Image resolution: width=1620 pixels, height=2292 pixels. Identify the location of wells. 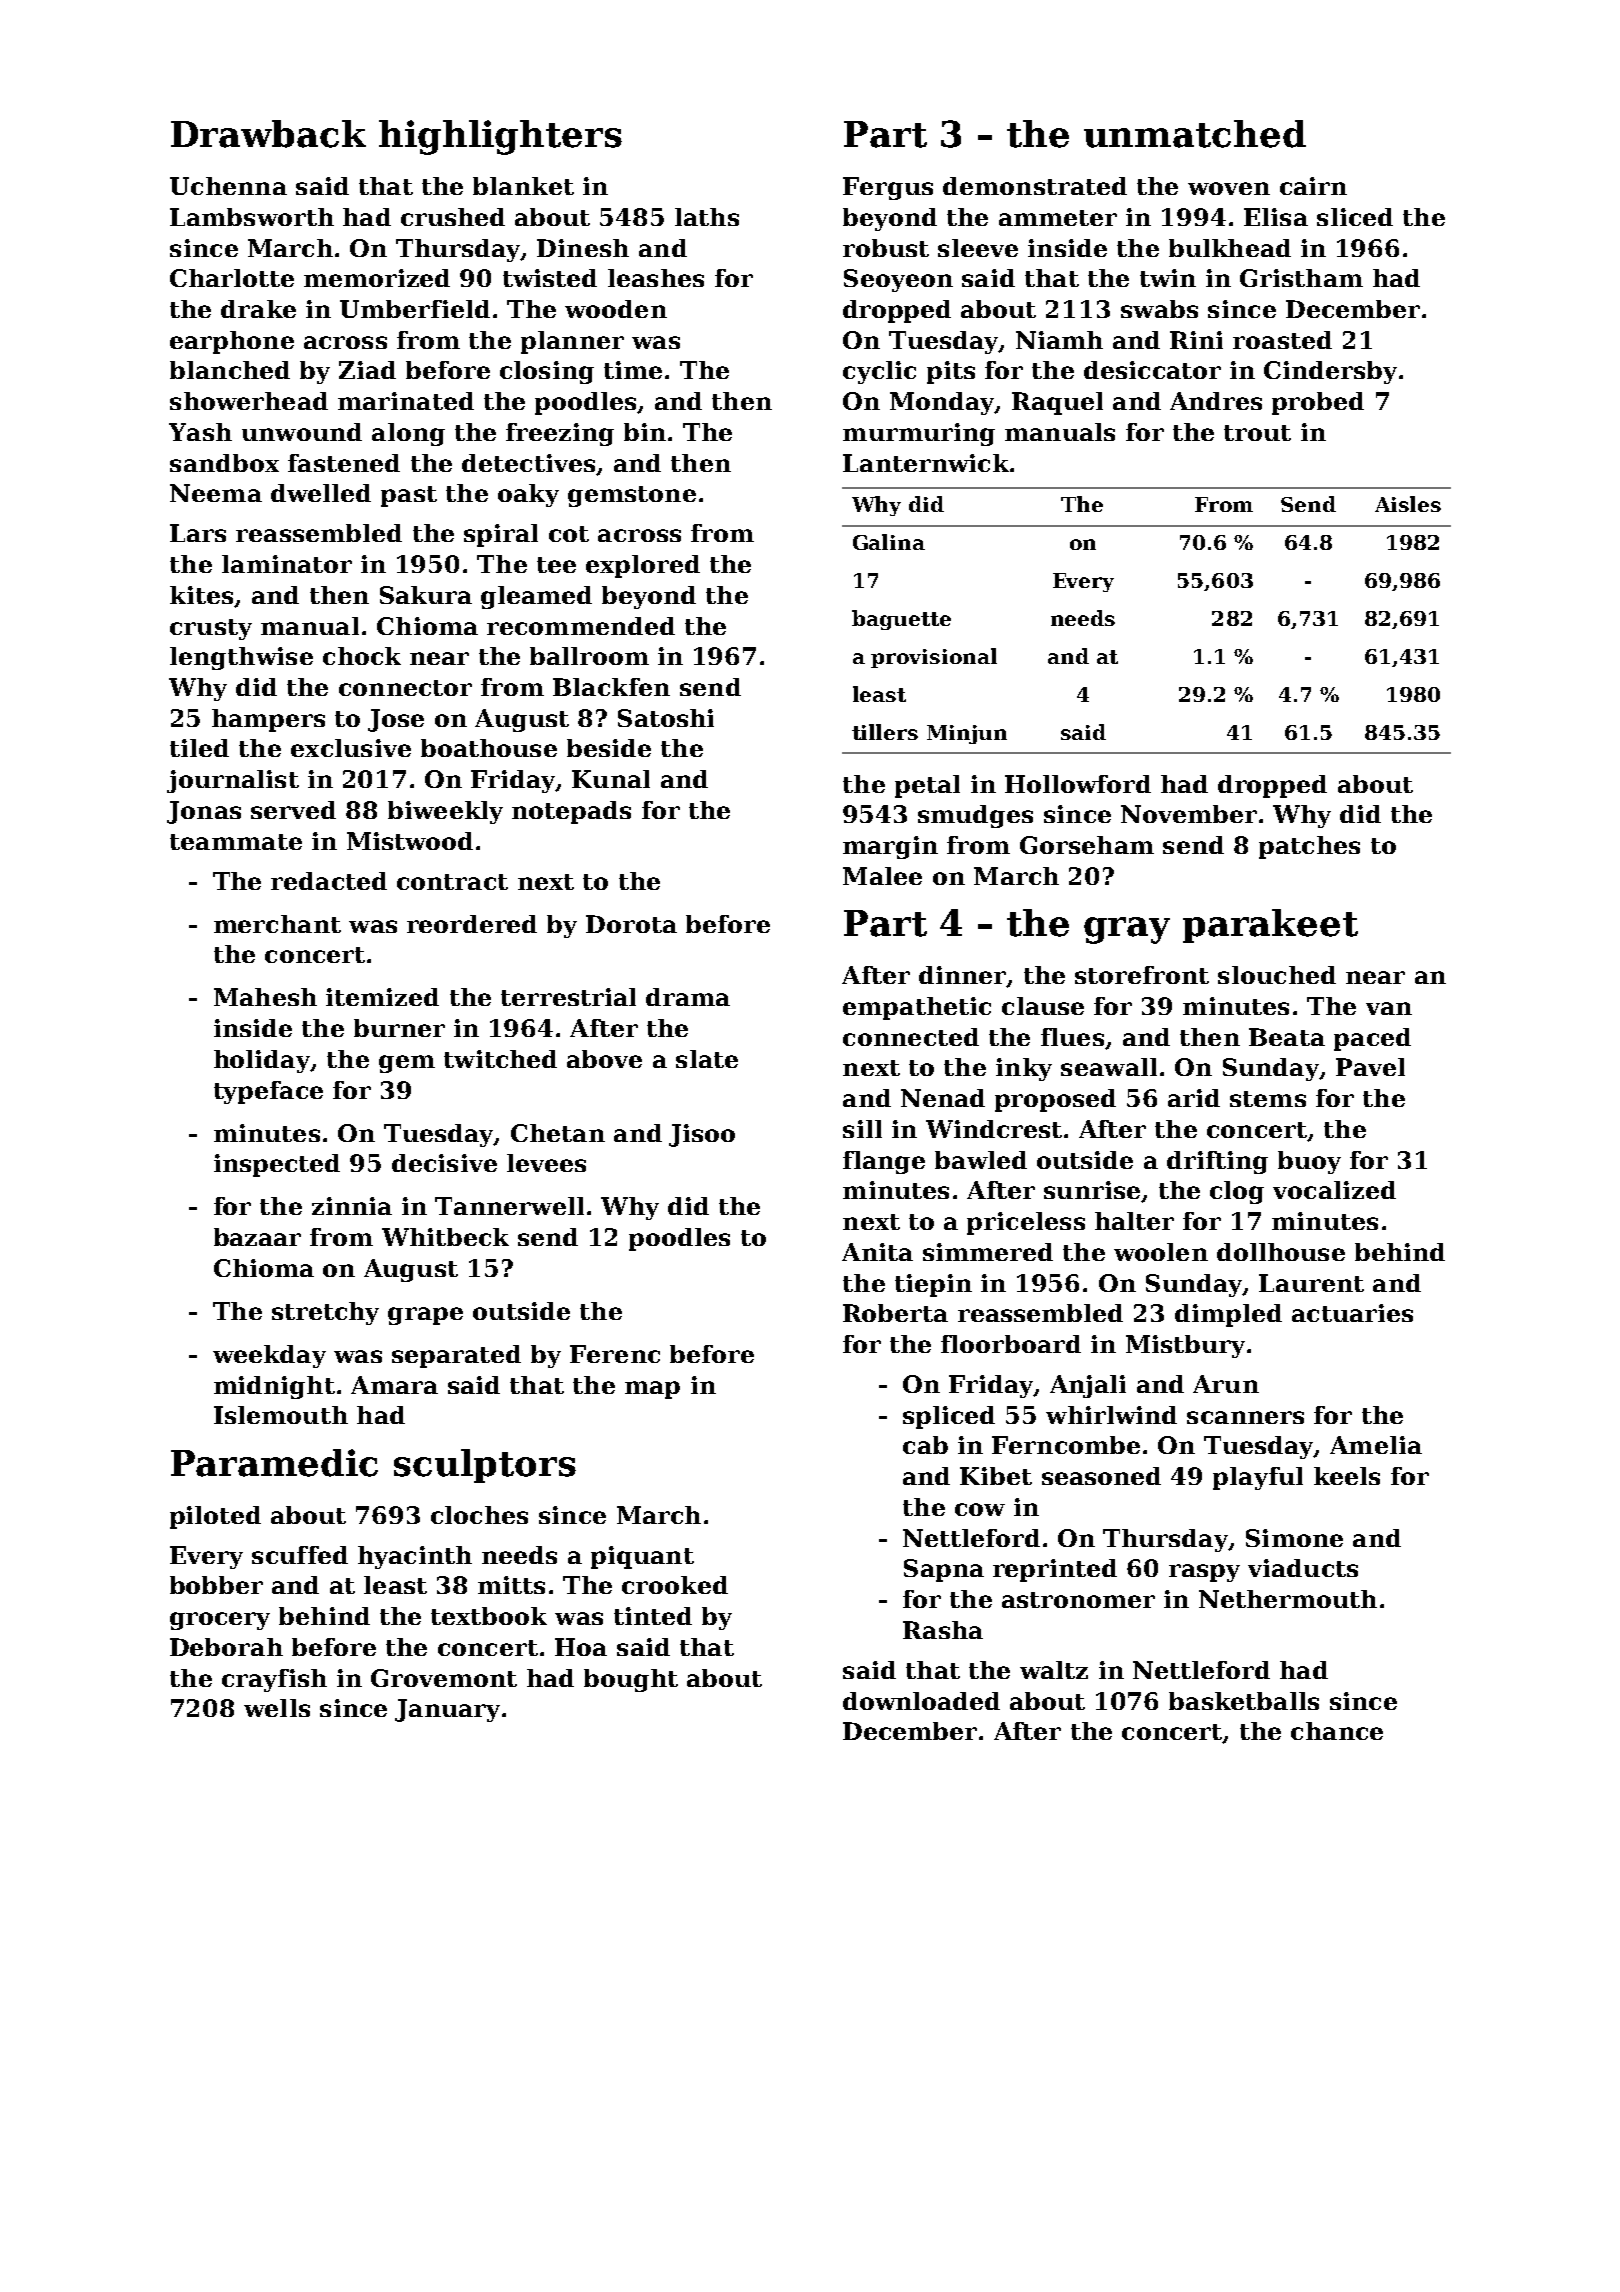
(277, 1708).
